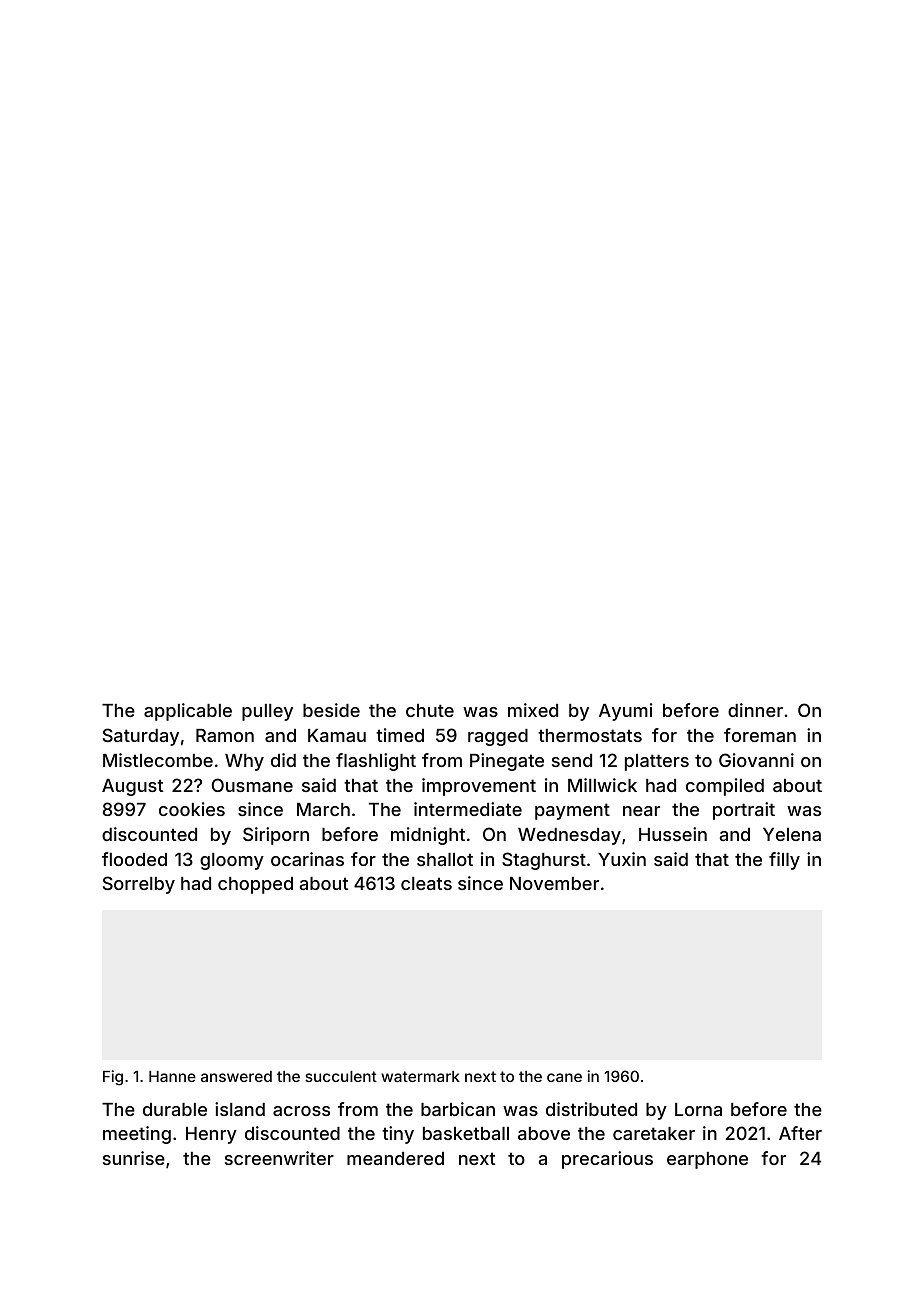 This screenshot has width=924, height=1311. I want to click on midnight, so click(428, 836).
